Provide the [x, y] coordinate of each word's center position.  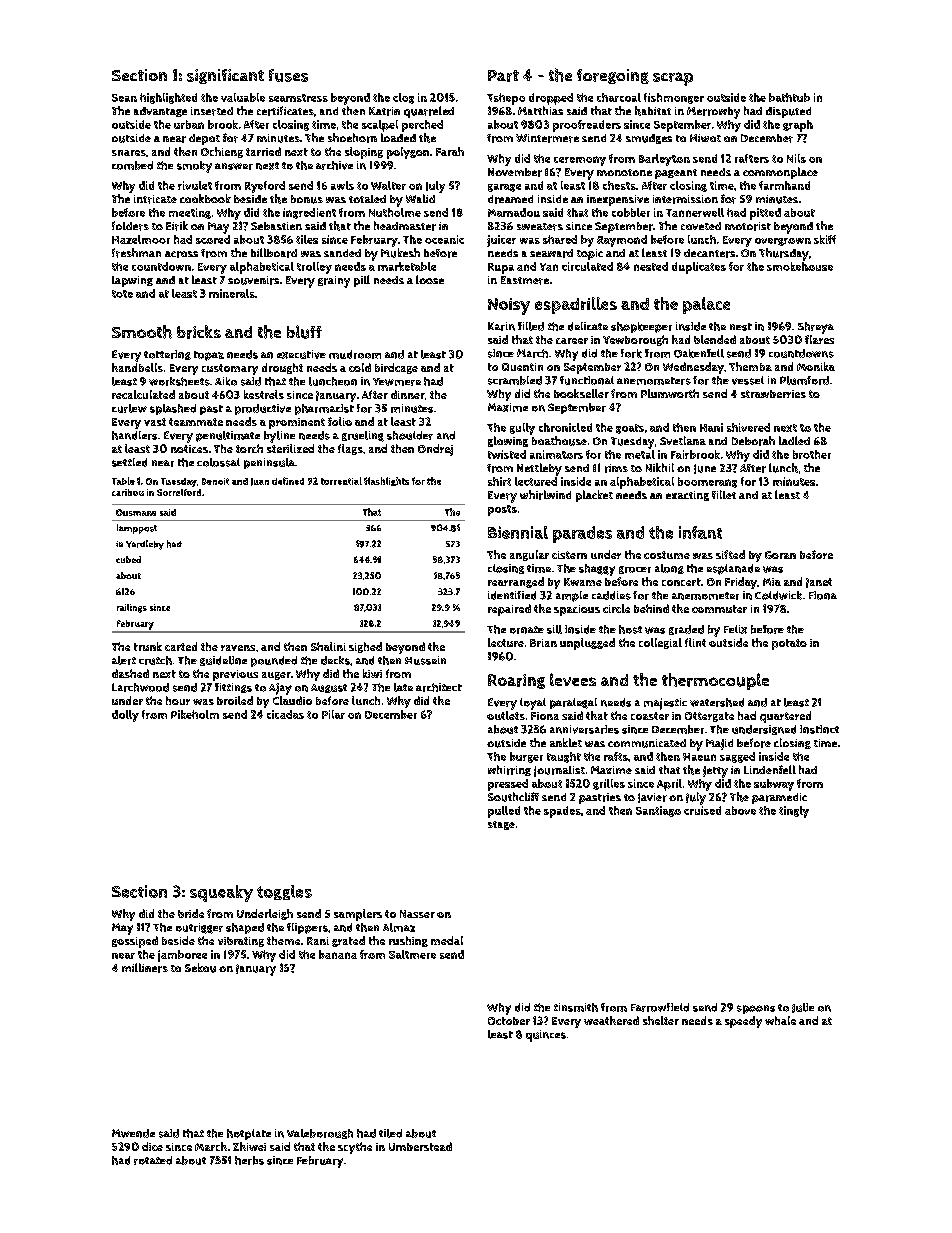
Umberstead [420, 1146]
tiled [390, 1133]
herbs [249, 1160]
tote [122, 294]
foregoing [613, 76]
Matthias [540, 110]
